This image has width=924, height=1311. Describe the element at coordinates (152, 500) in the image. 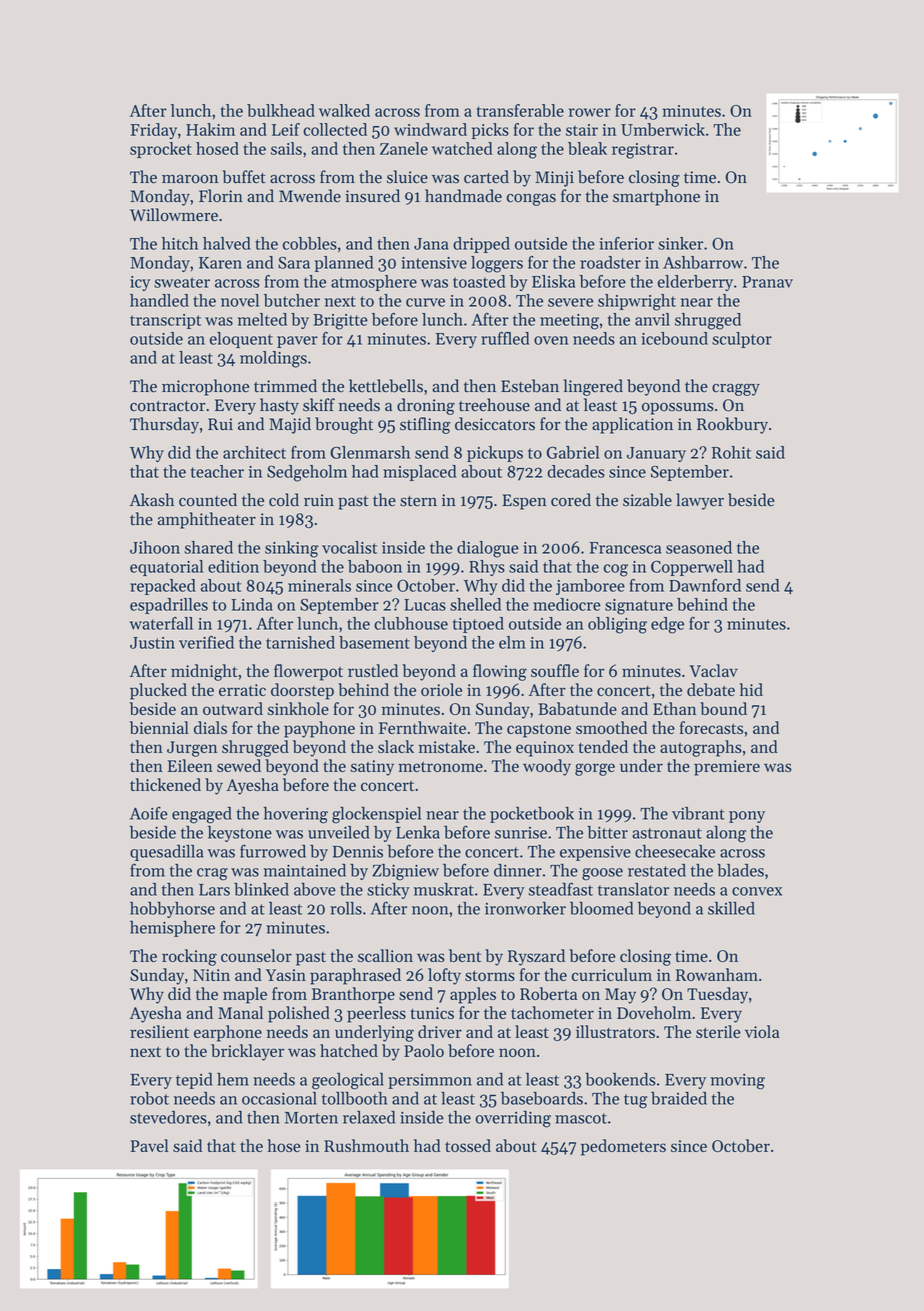

I see `Akash` at that location.
